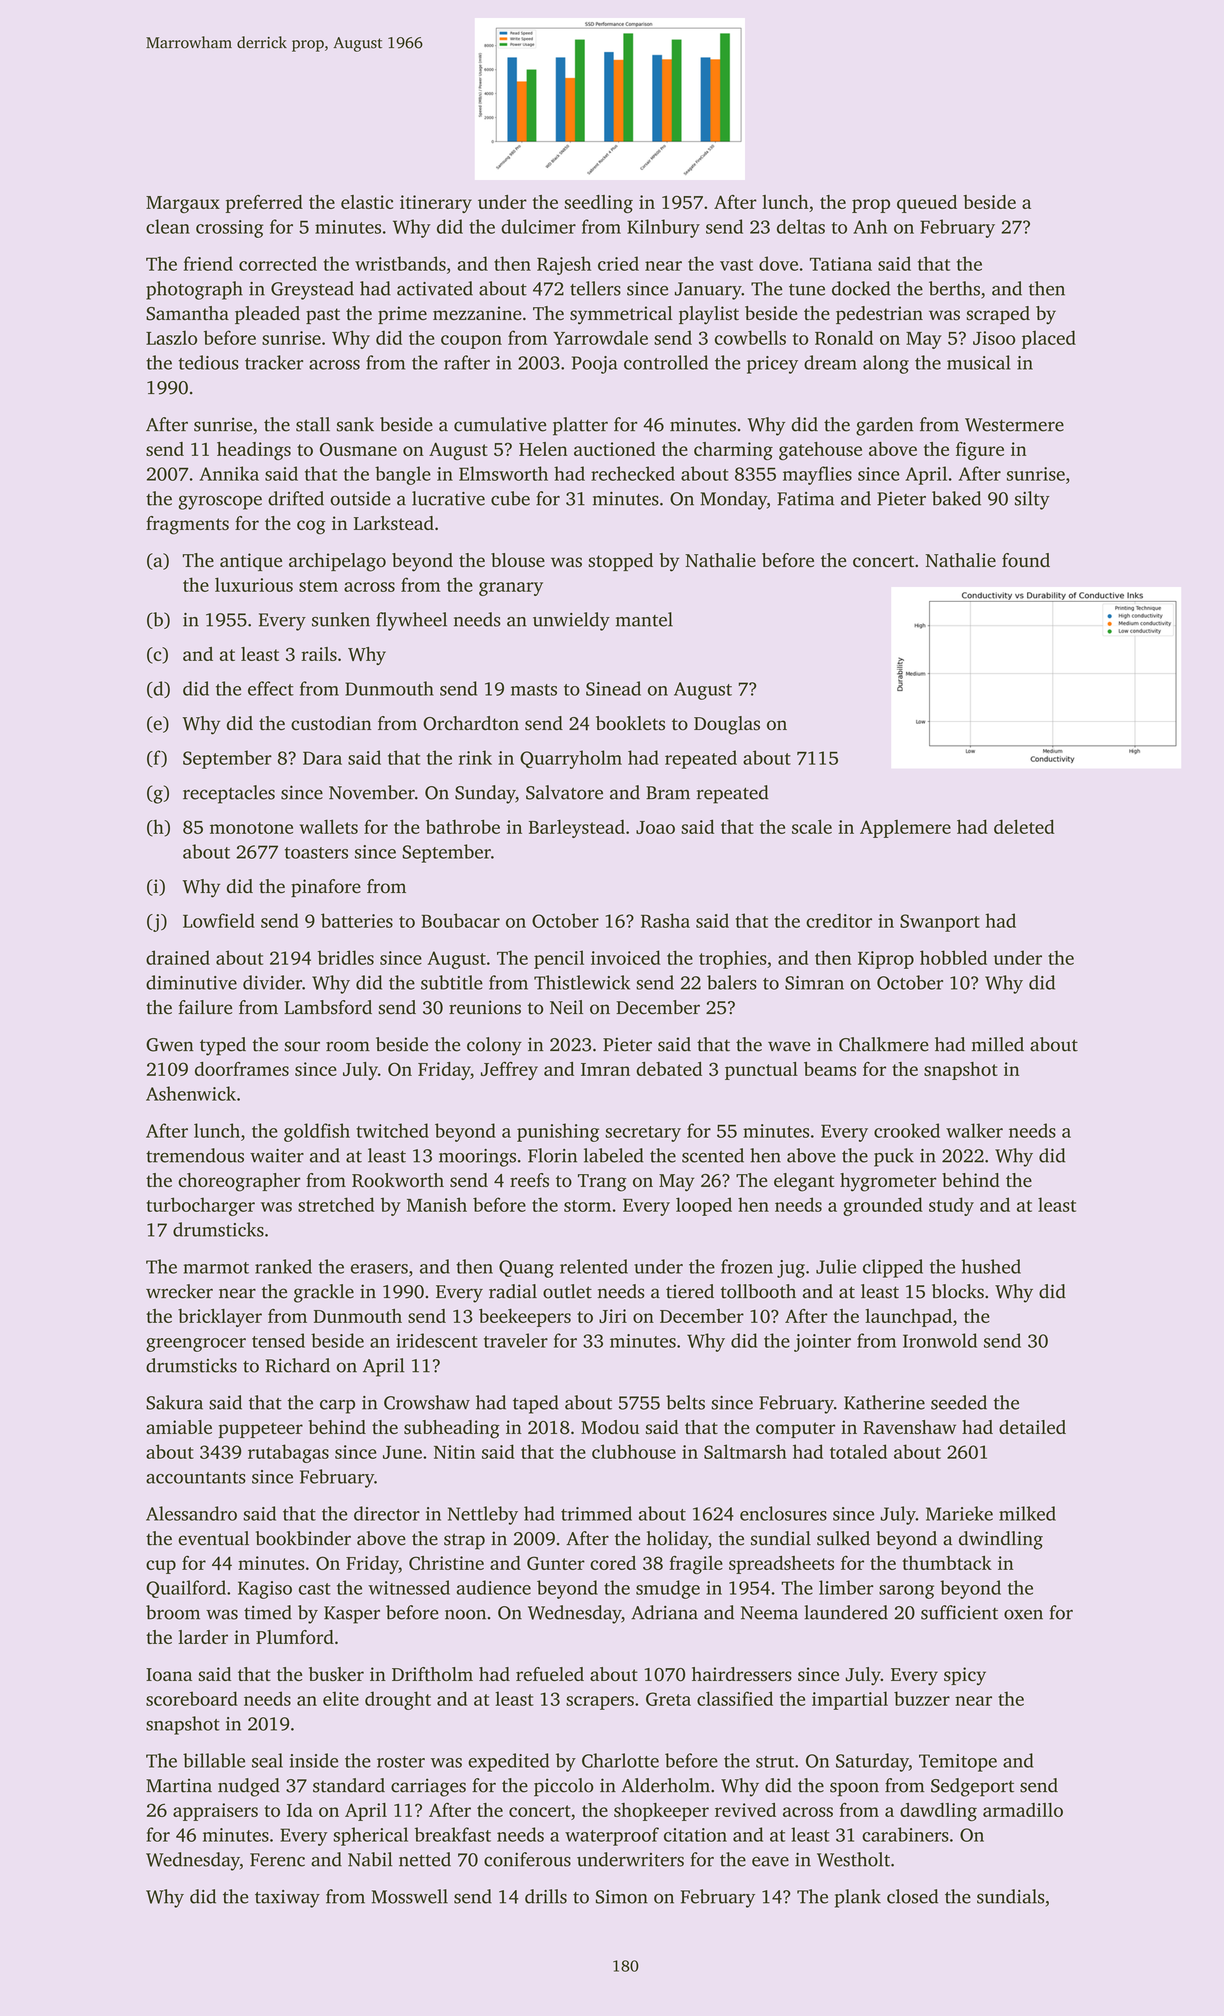  I want to click on Bram, so click(668, 793).
